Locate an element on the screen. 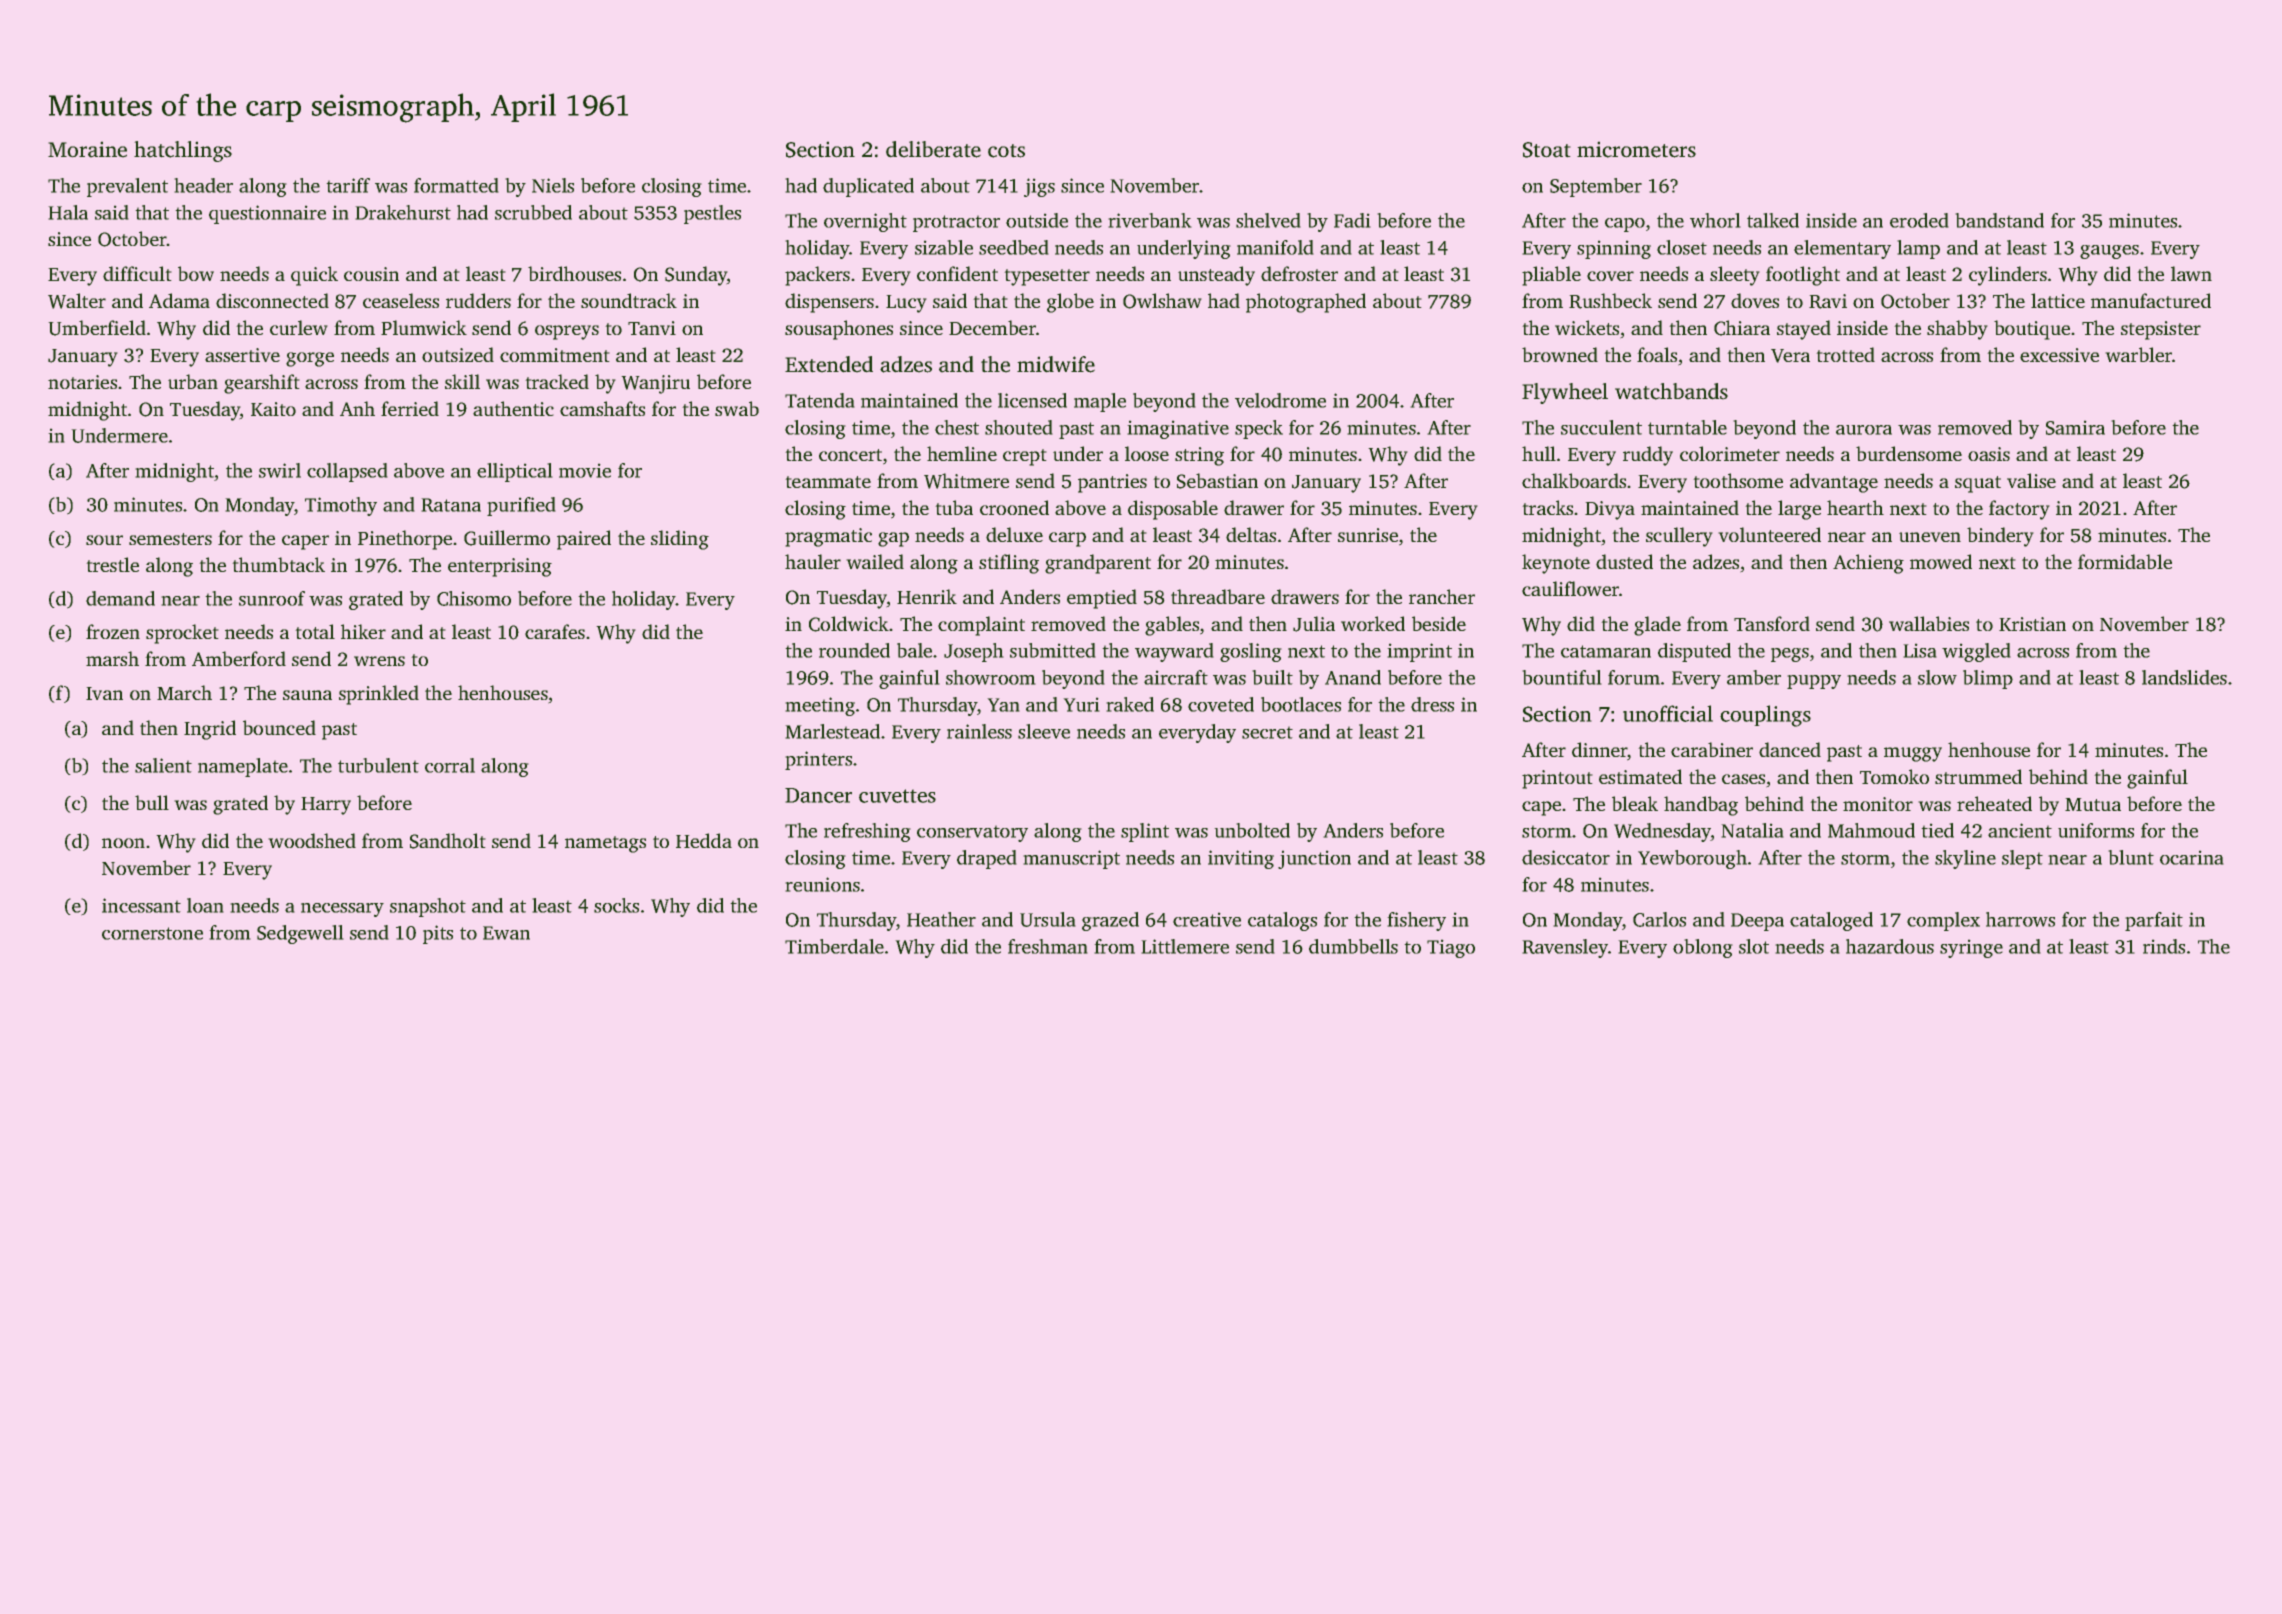 Image resolution: width=2282 pixels, height=1614 pixels. rancher is located at coordinates (1442, 596).
